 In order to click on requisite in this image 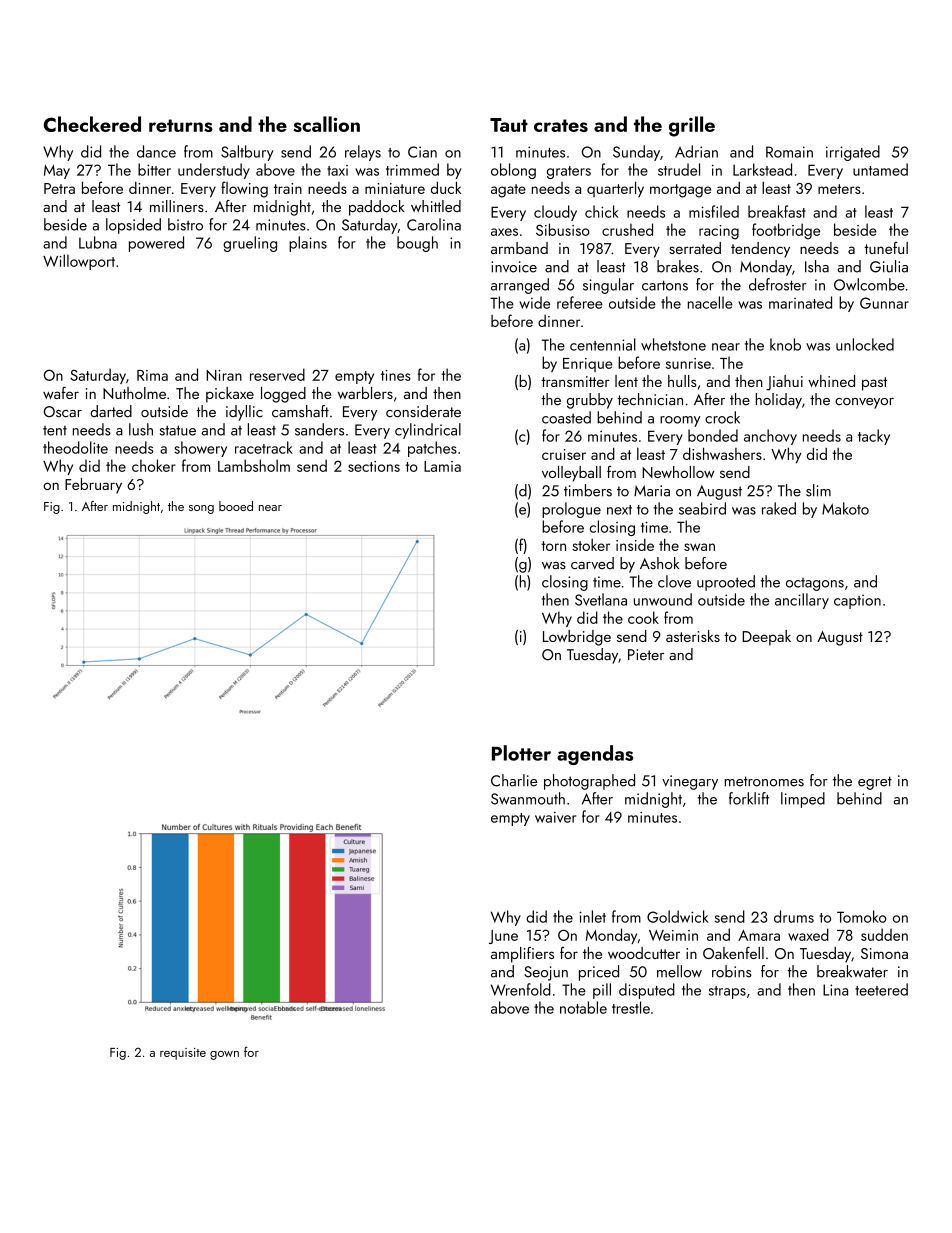, I will do `click(183, 1054)`.
